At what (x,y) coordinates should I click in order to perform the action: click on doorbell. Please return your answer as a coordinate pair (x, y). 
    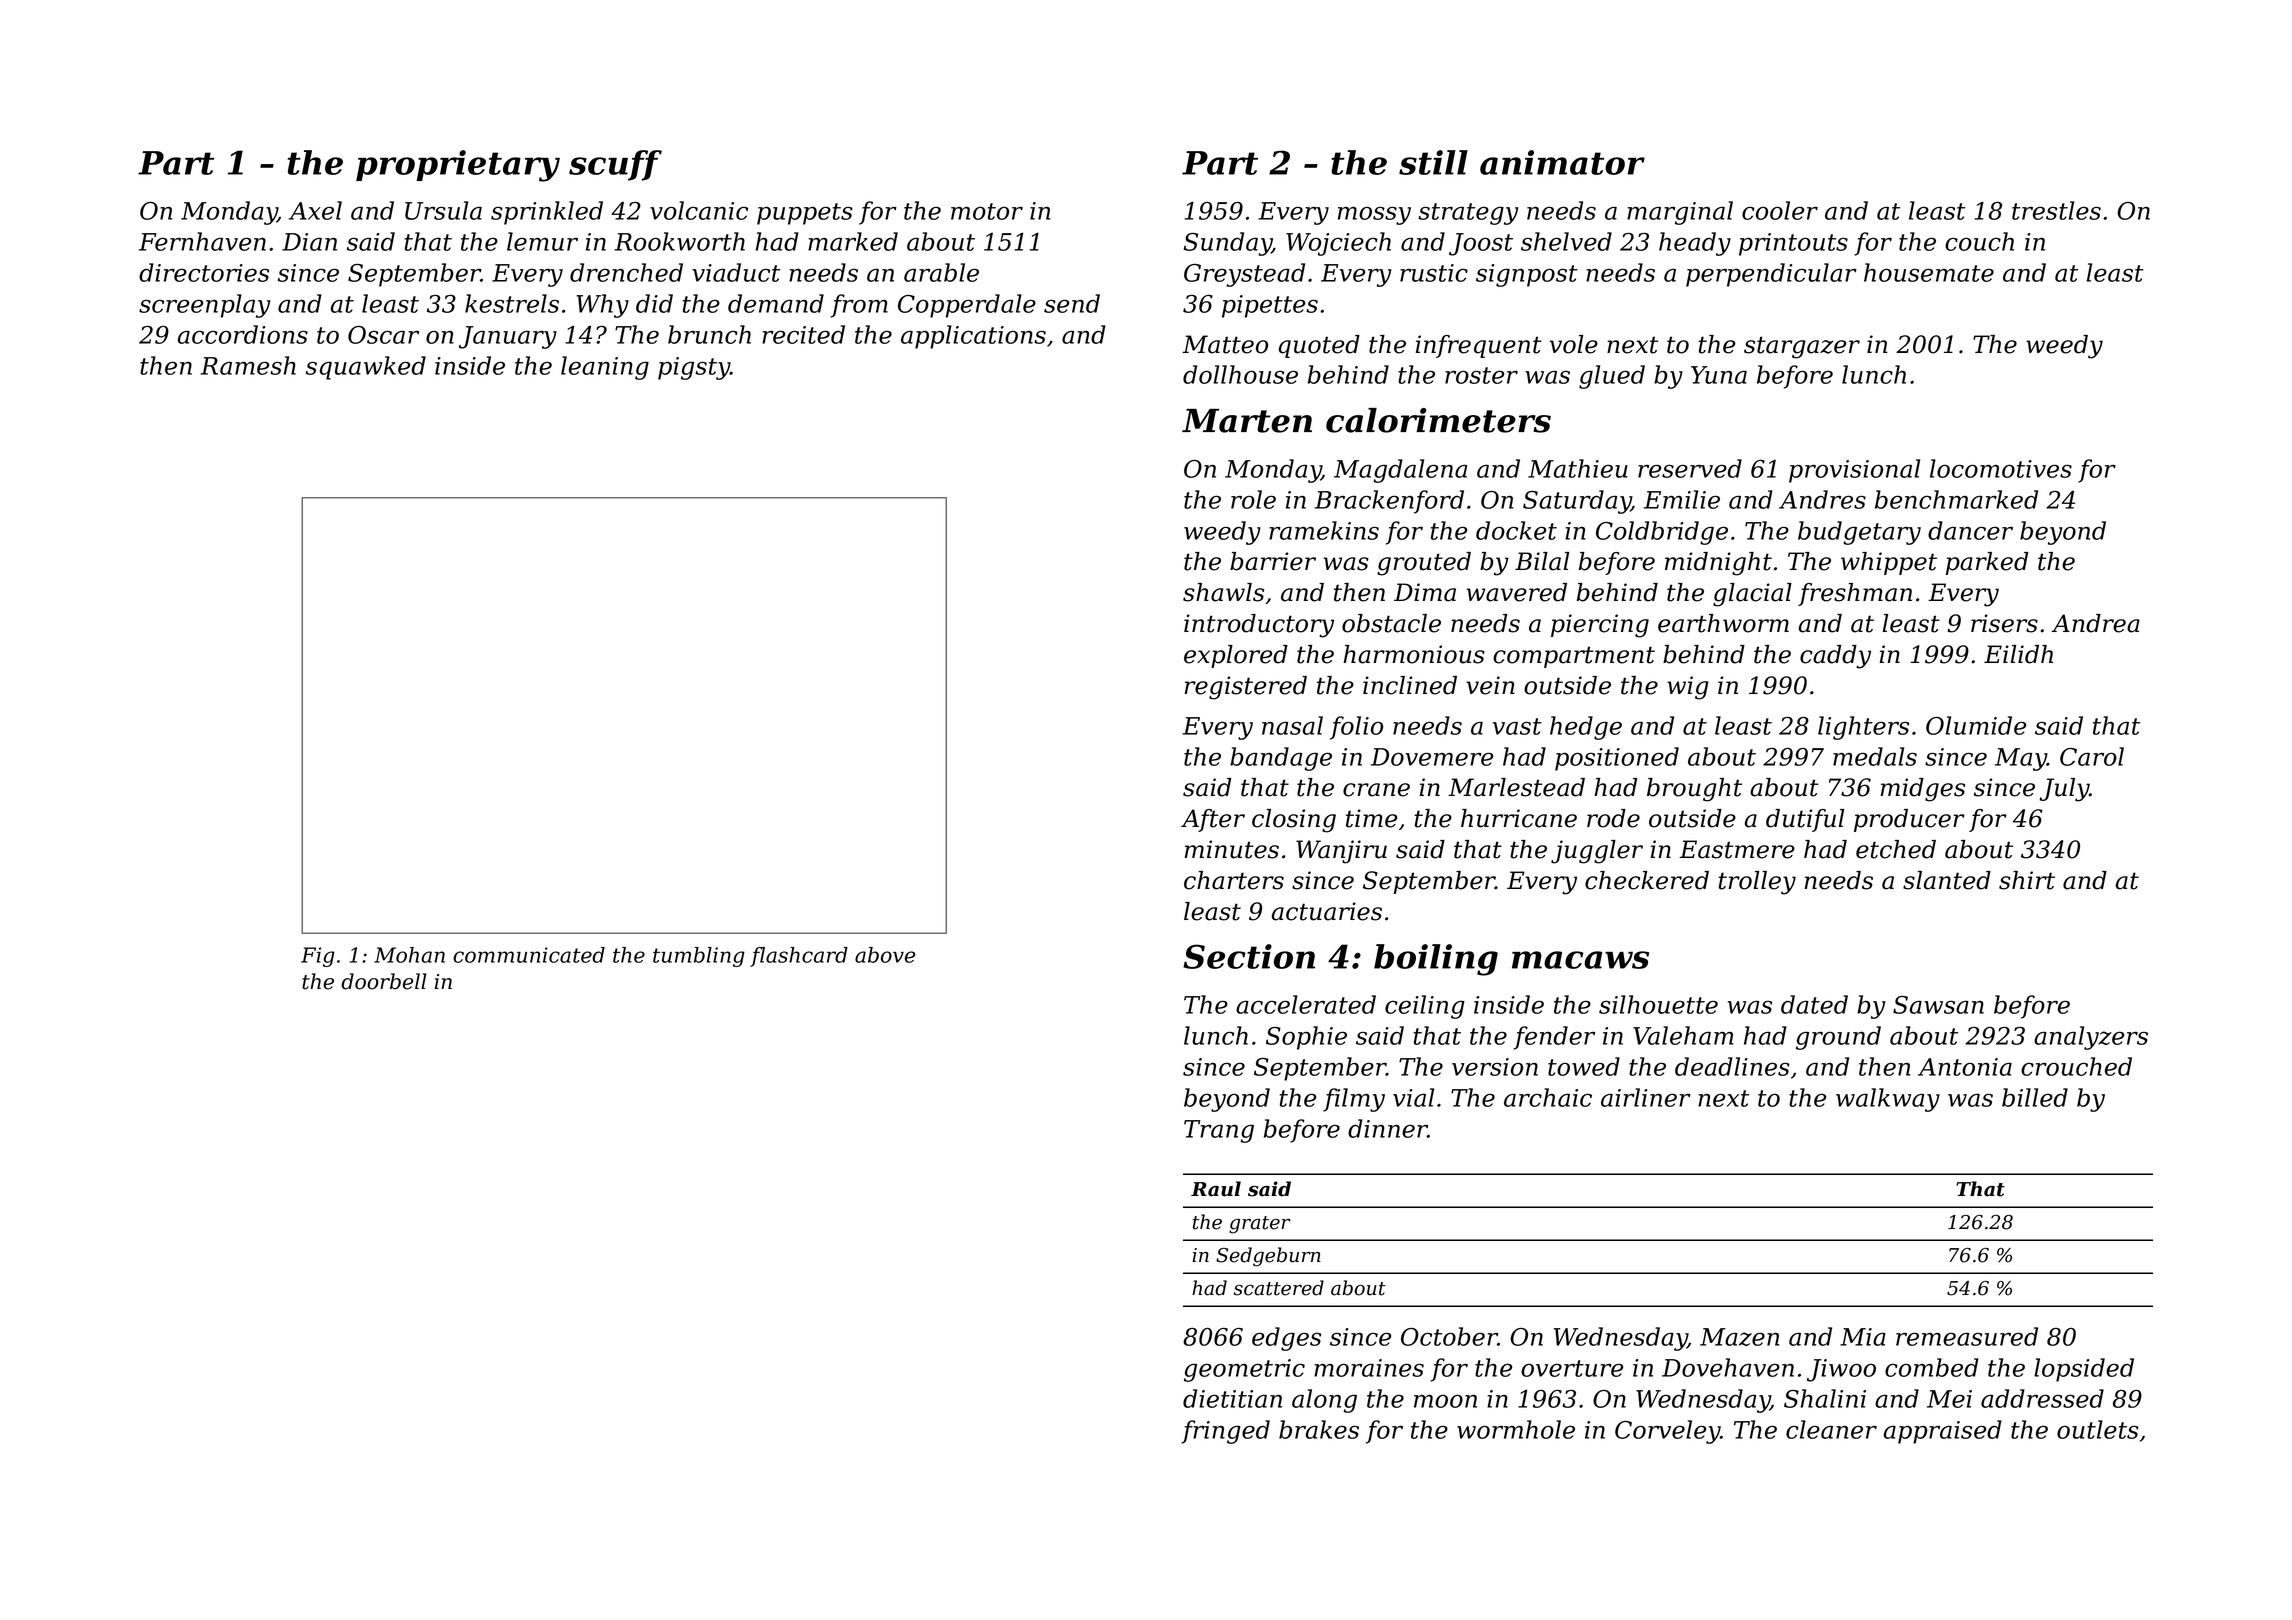
    Looking at the image, I should click on (384, 981).
